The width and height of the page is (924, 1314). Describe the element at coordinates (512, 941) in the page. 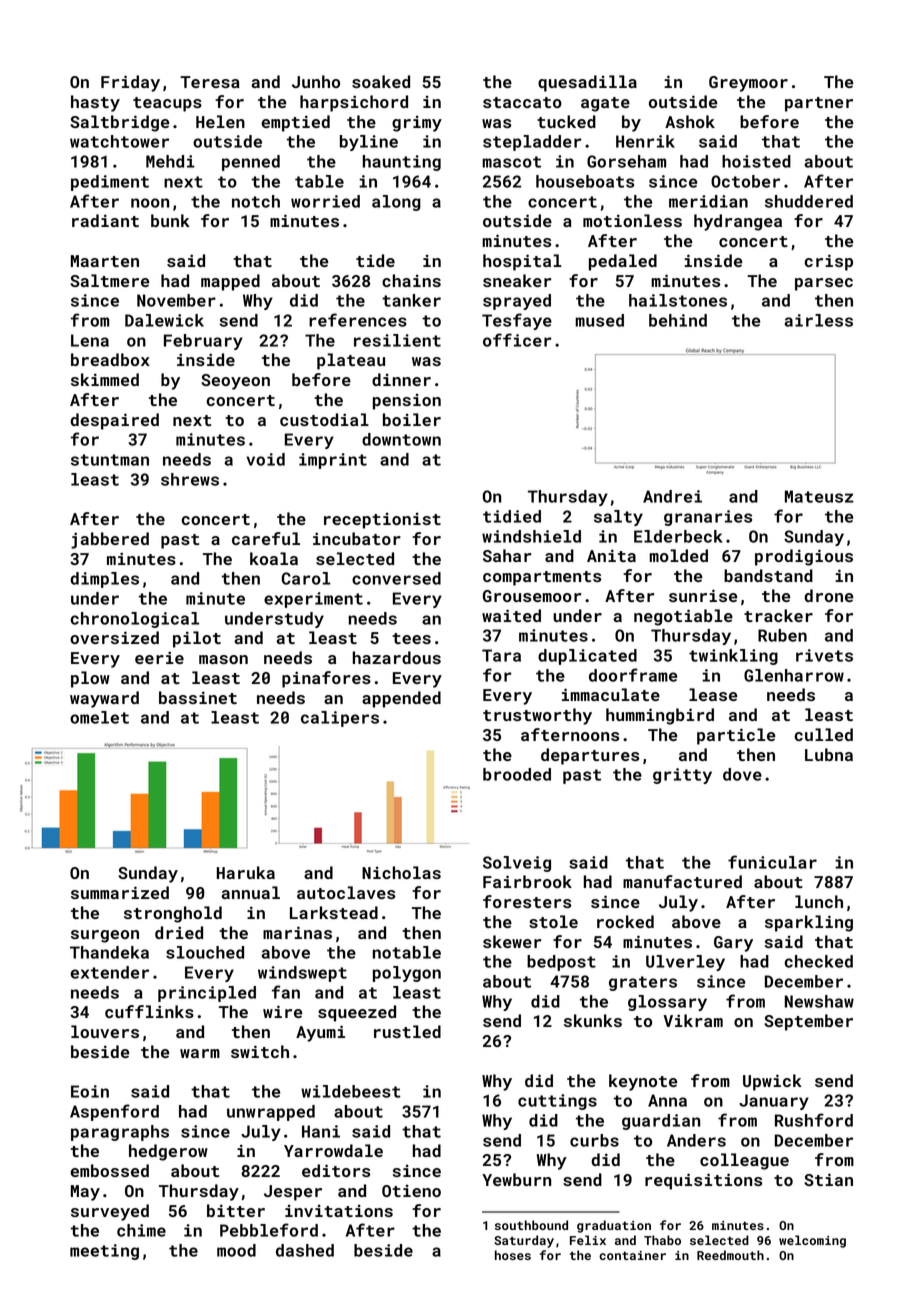

I see `skewer` at that location.
